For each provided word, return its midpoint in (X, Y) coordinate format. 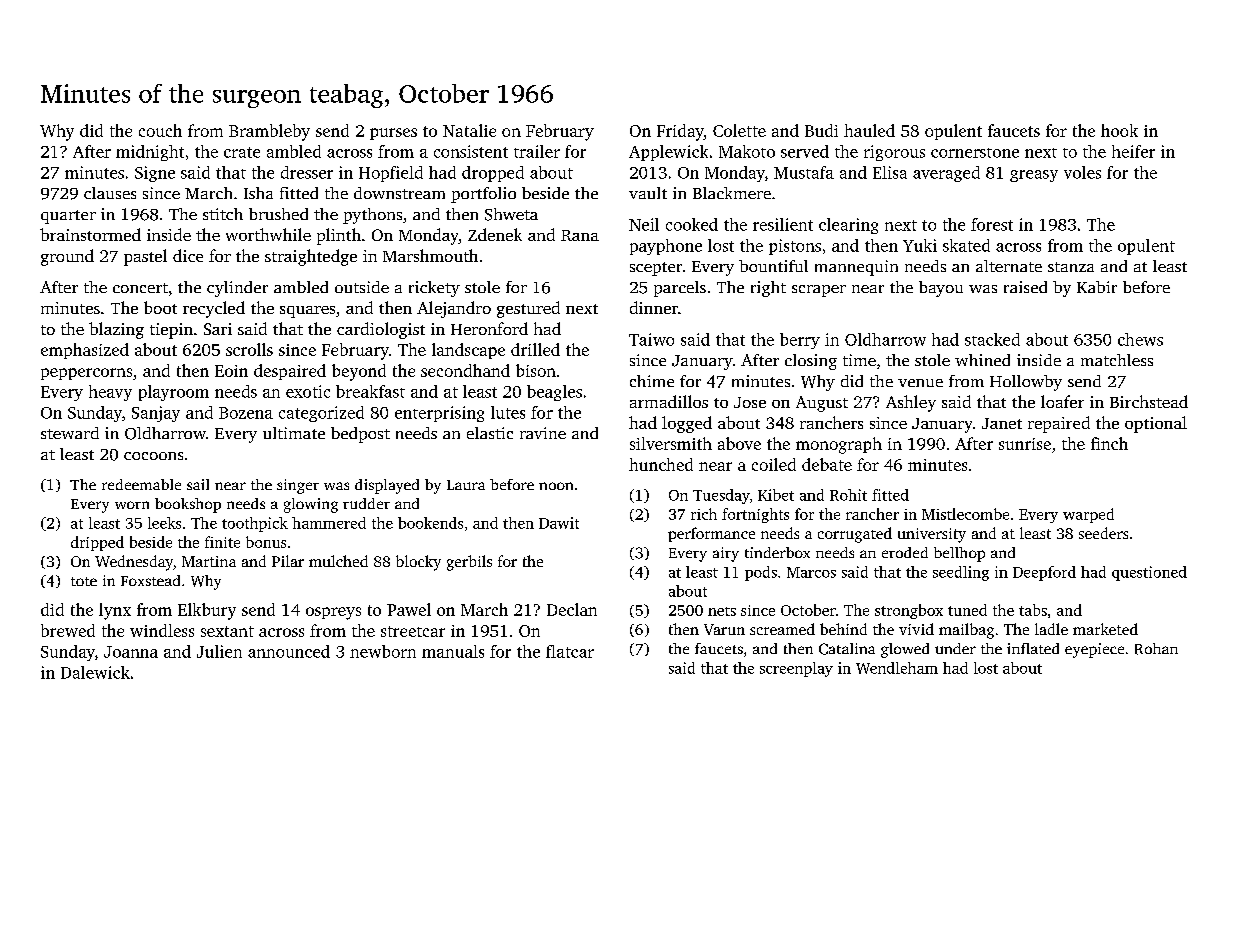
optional (1156, 424)
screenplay (796, 669)
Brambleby (269, 132)
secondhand (465, 370)
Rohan (1156, 649)
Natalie (469, 130)
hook (1119, 130)
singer (298, 486)
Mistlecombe (965, 514)
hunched (661, 464)
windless (162, 630)
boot (160, 307)
